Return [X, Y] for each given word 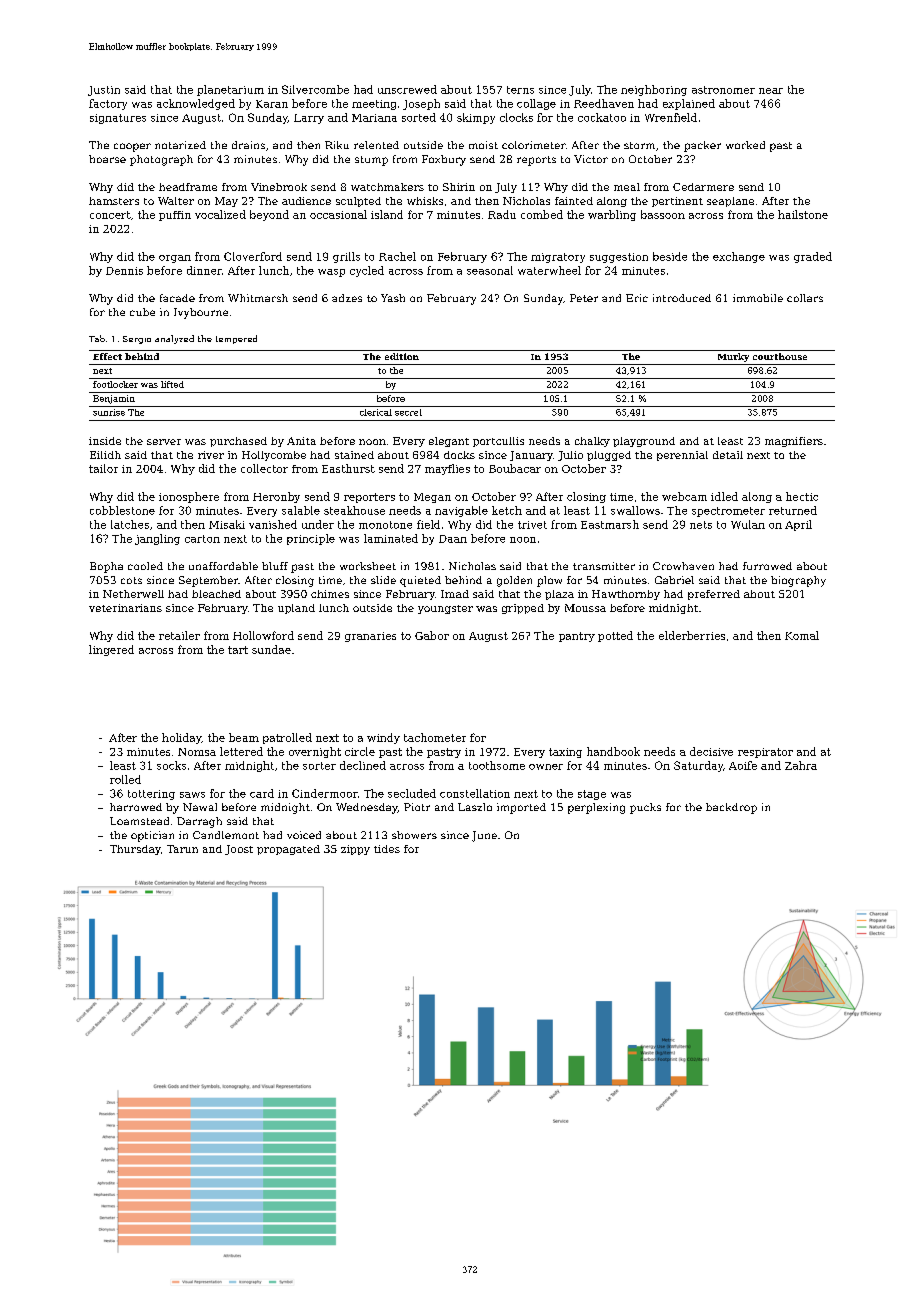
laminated [391, 538]
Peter [584, 298]
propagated [288, 850]
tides [387, 849]
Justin [104, 91]
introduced [682, 298]
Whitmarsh [258, 298]
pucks [645, 808]
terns [520, 90]
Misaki [227, 524]
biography [798, 581]
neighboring [654, 90]
